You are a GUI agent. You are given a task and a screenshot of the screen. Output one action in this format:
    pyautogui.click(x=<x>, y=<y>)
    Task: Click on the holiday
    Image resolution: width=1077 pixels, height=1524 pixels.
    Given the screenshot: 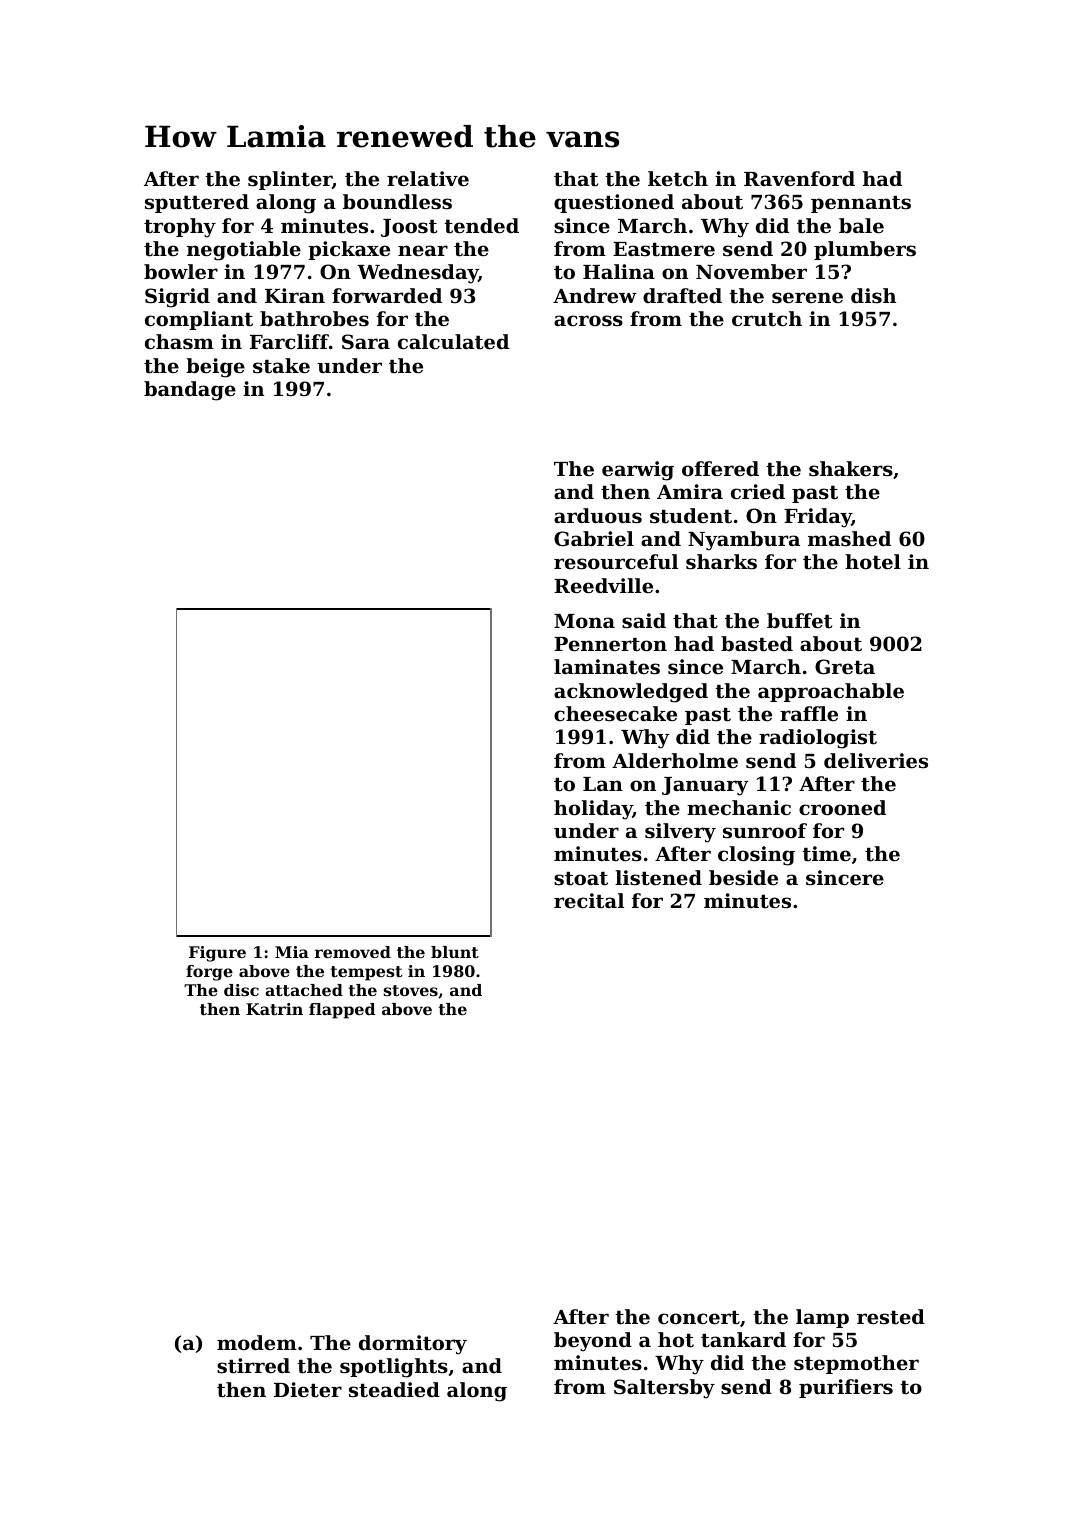 What is the action you would take?
    pyautogui.click(x=593, y=810)
